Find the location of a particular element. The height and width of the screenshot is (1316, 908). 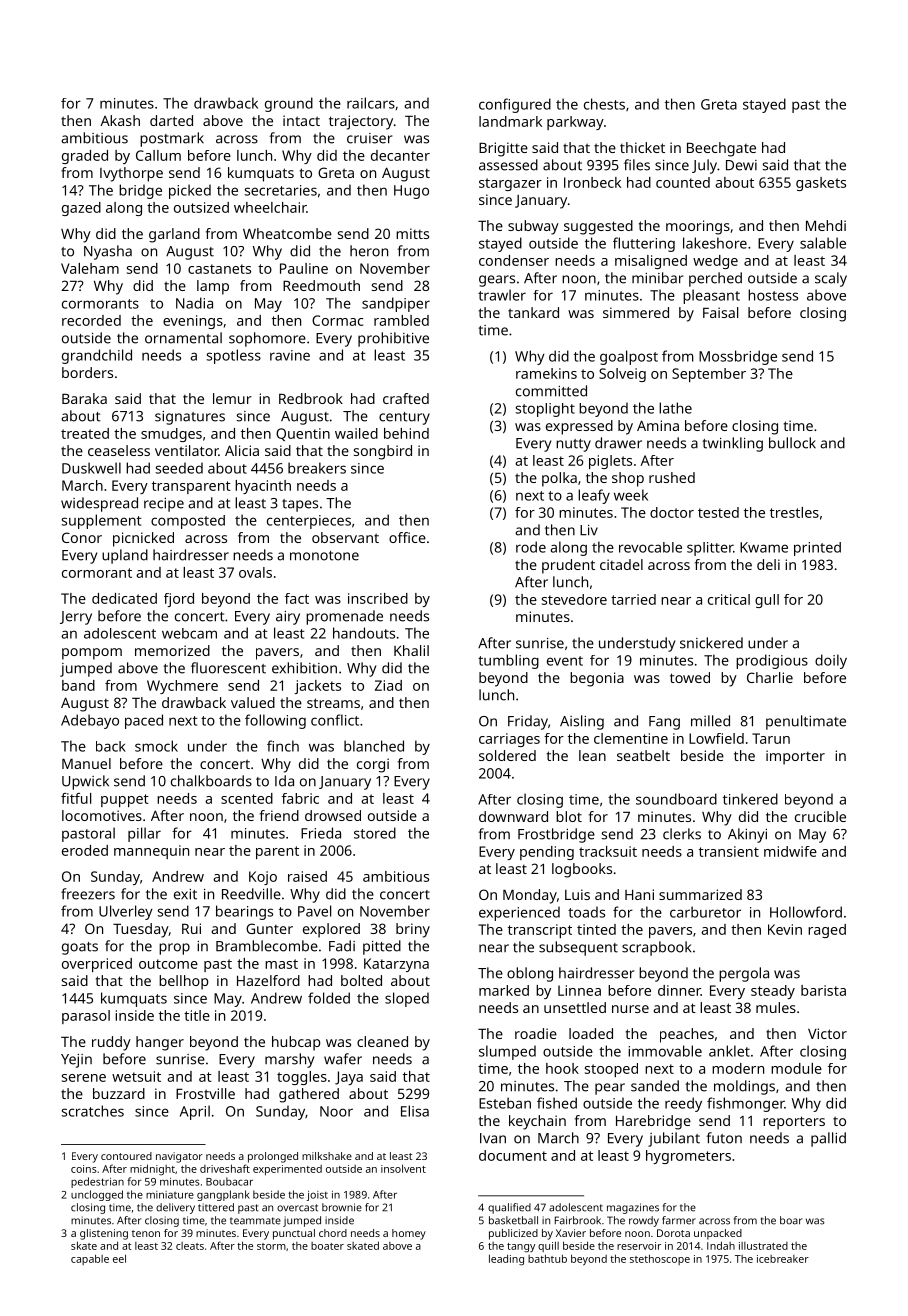

Jerry is located at coordinates (76, 618).
